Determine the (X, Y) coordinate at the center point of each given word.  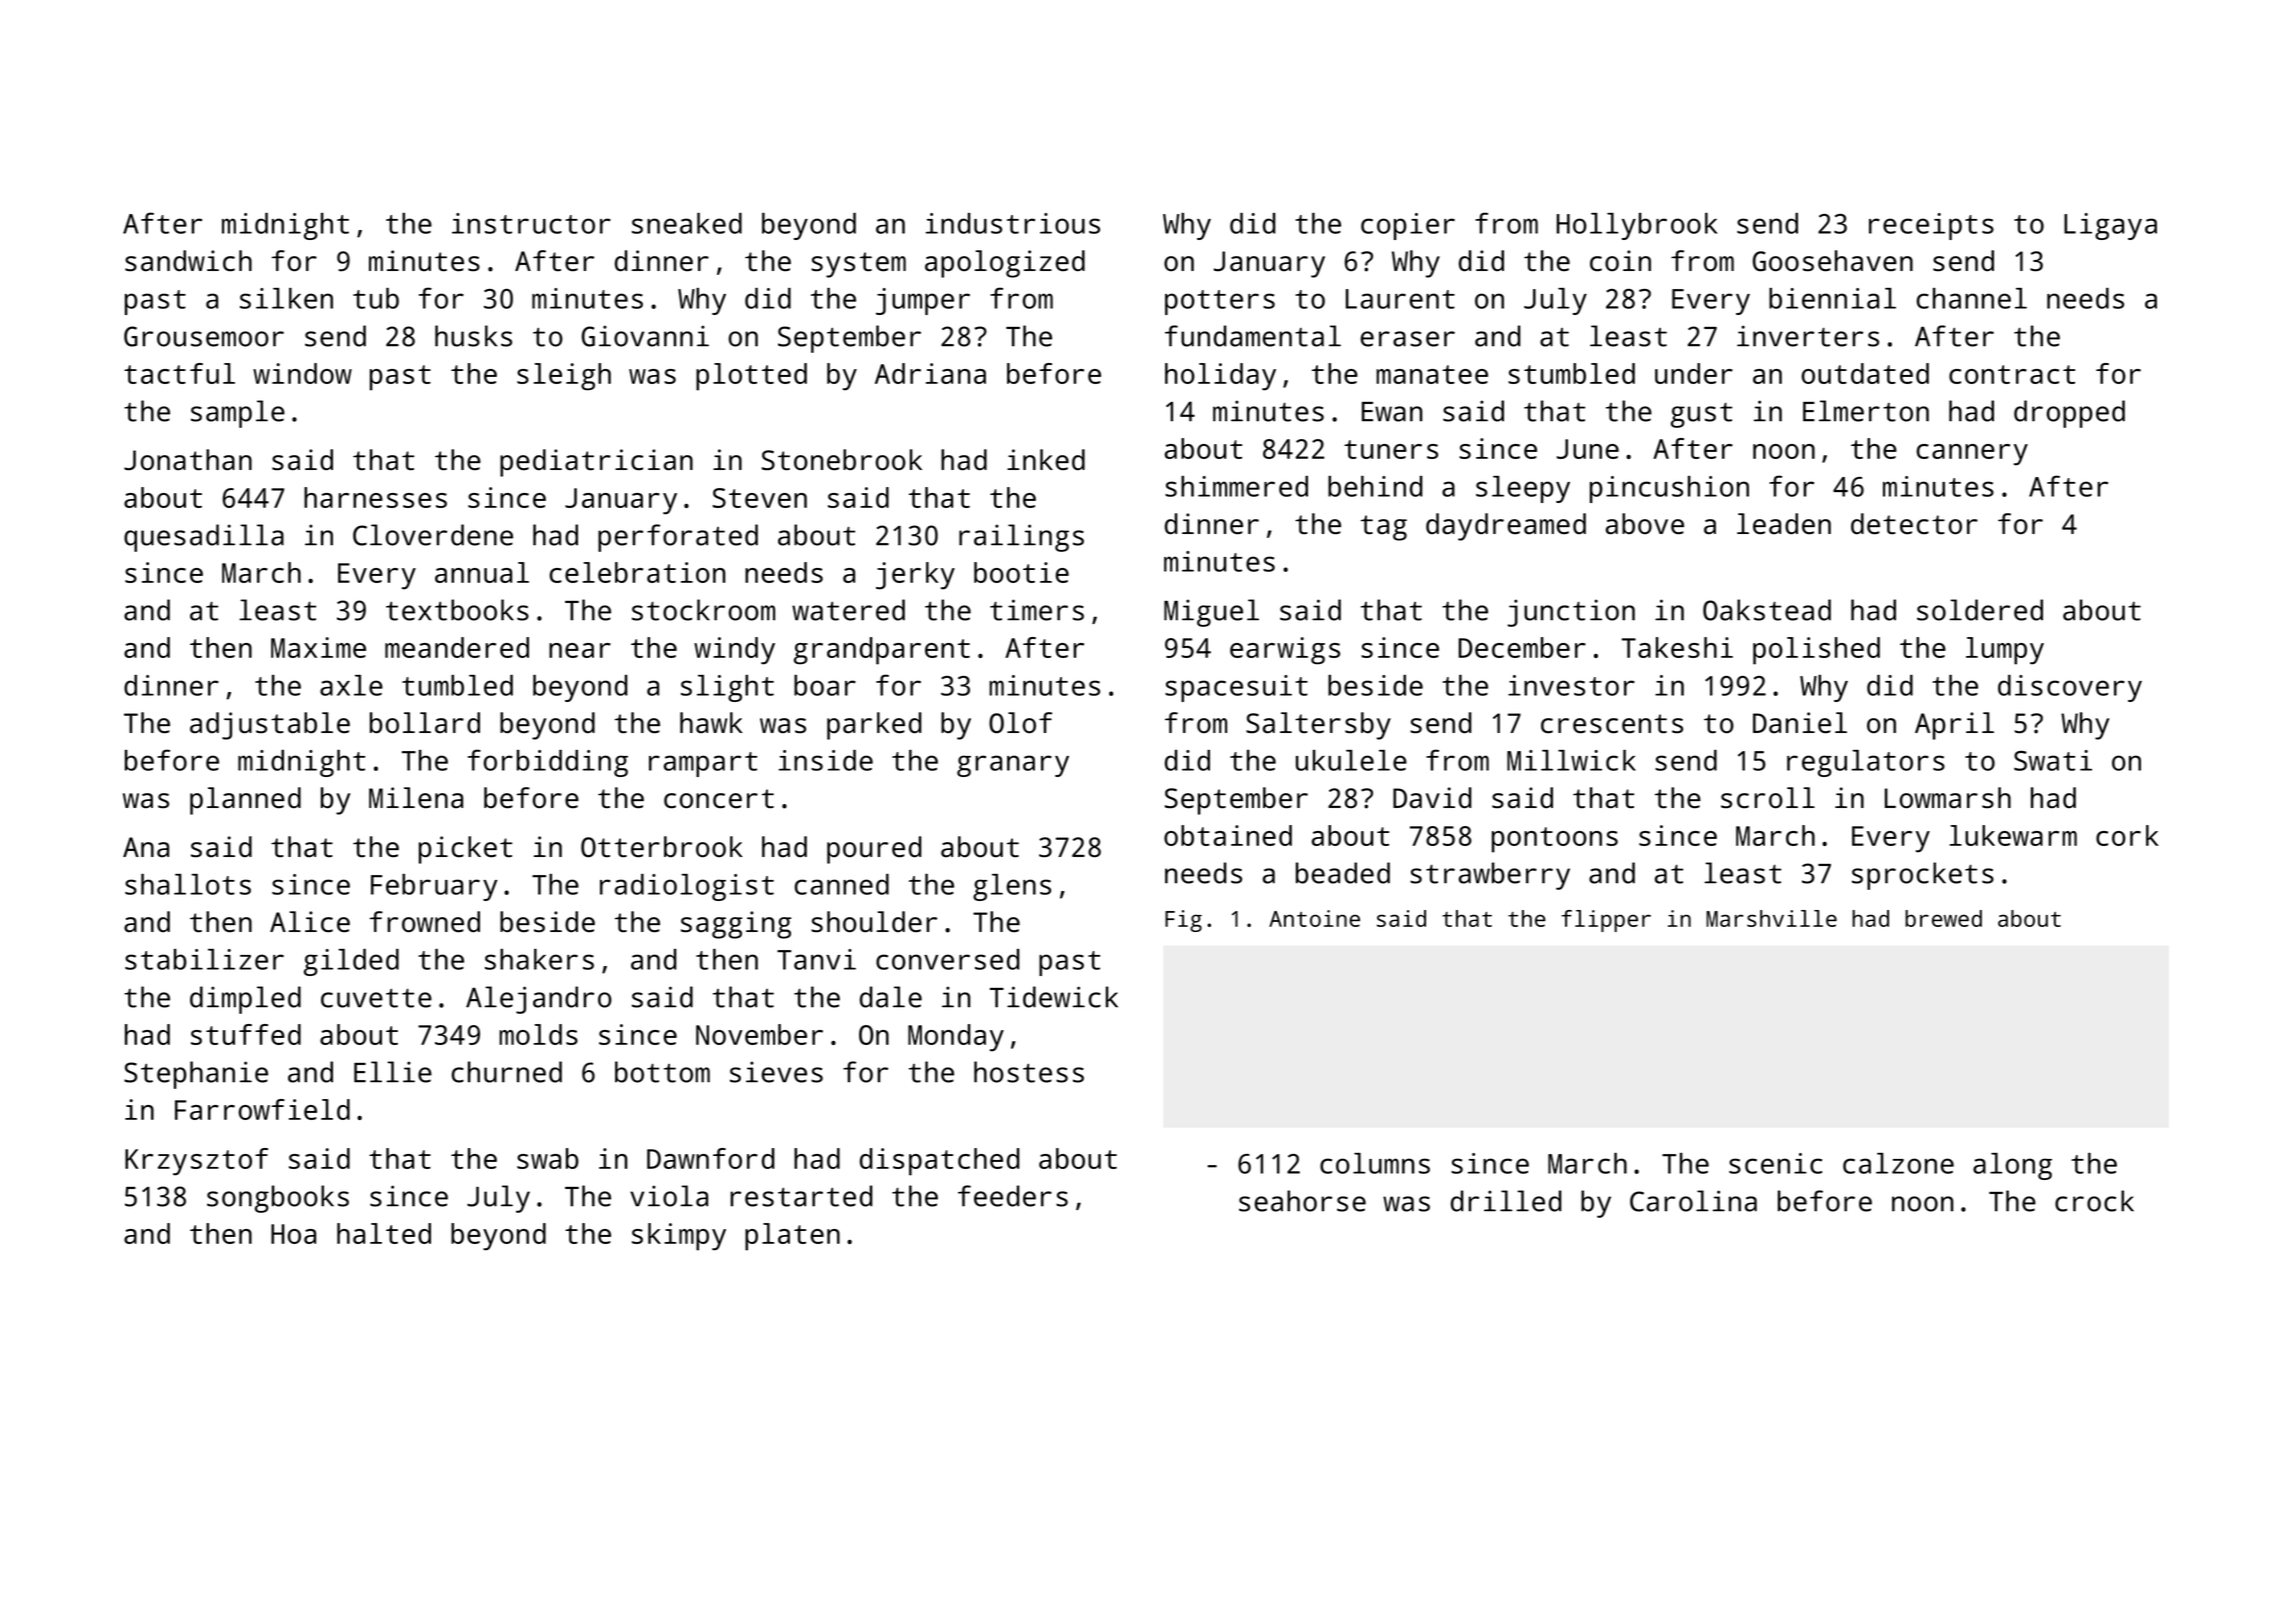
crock (2094, 1201)
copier (1408, 226)
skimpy (679, 1237)
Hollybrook (1637, 226)
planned (245, 801)
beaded (1343, 873)
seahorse (1302, 1201)
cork (2127, 835)
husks (473, 336)
